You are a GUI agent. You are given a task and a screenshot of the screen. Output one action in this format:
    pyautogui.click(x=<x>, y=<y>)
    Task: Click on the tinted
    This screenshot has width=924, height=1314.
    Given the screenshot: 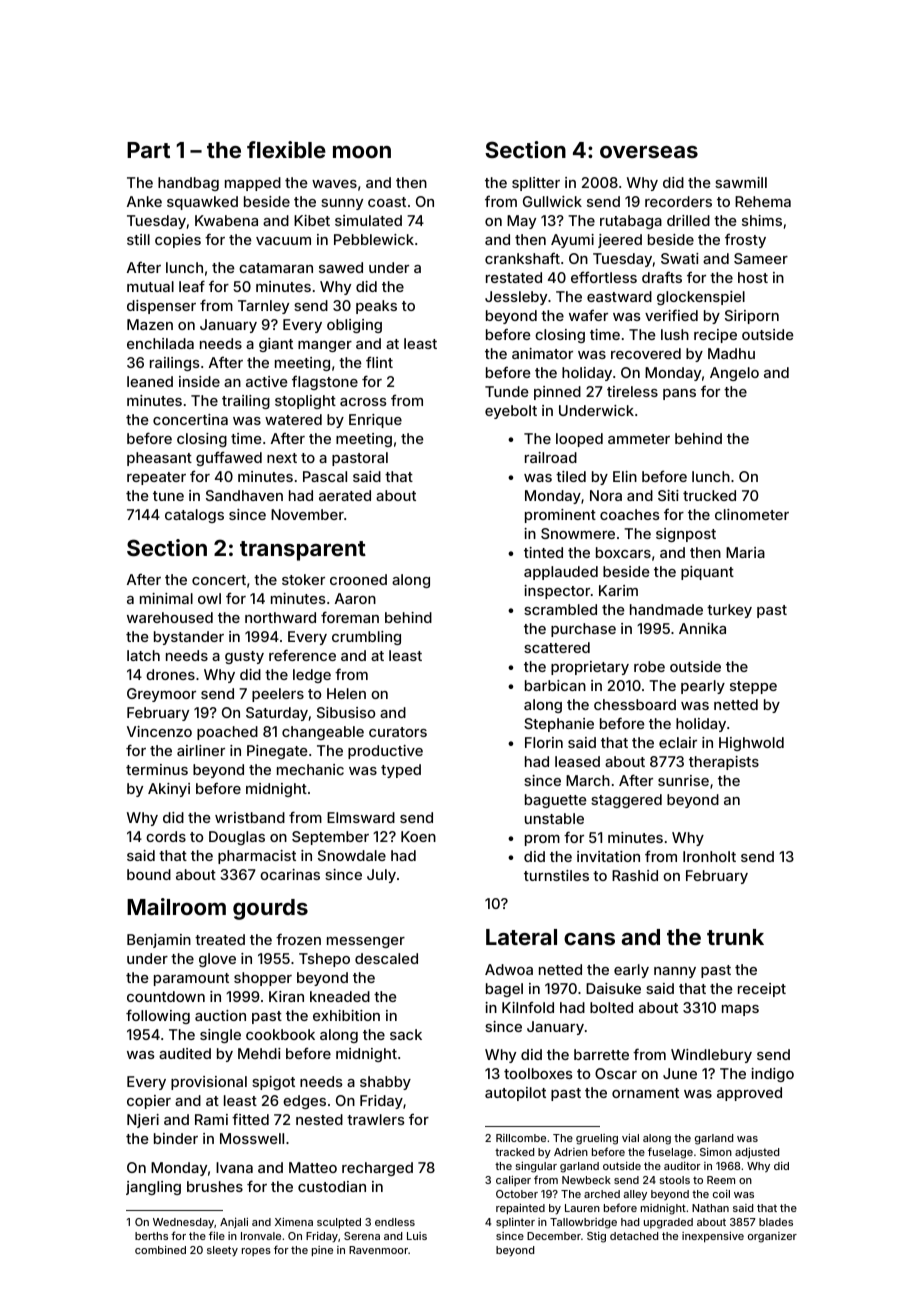 What is the action you would take?
    pyautogui.click(x=543, y=552)
